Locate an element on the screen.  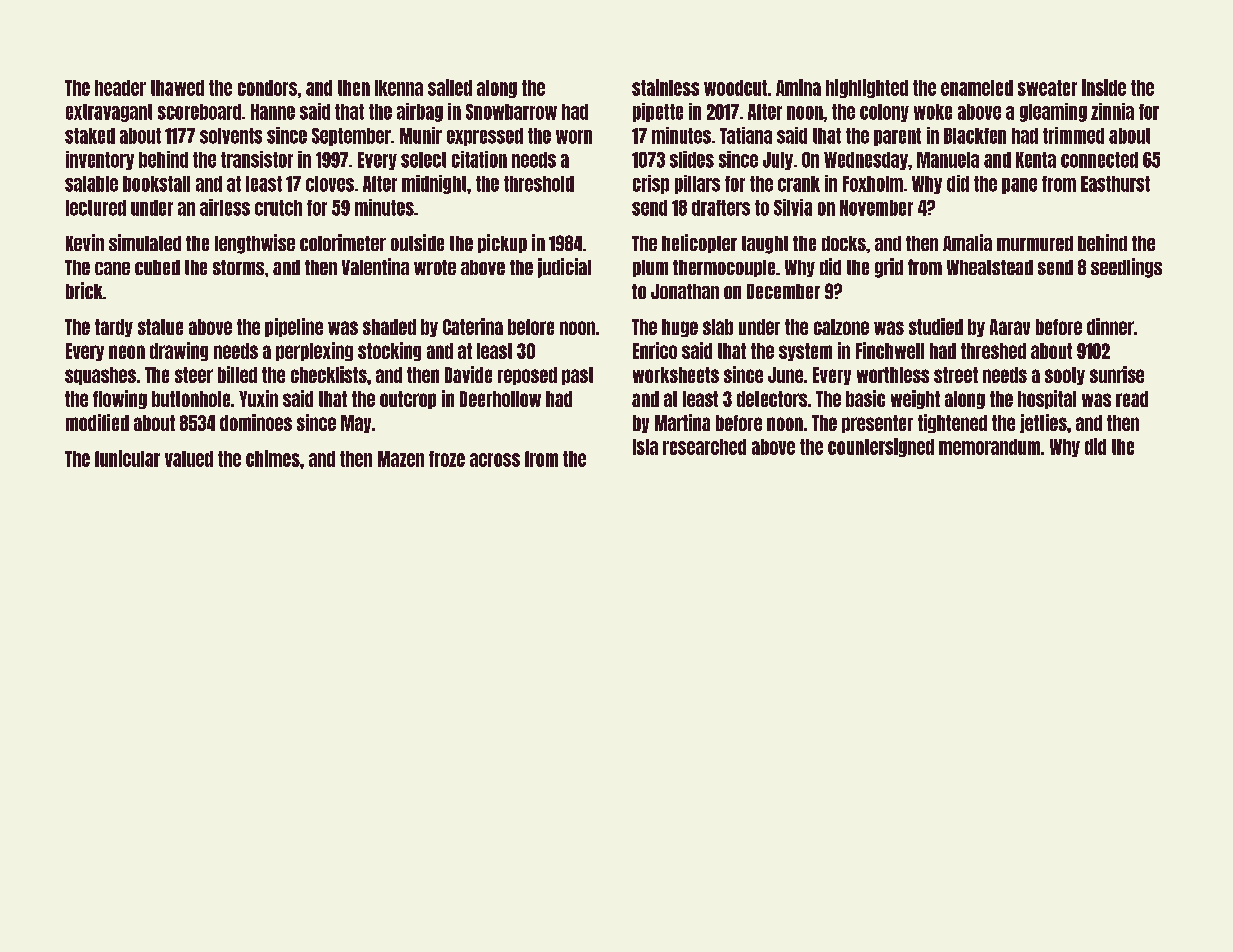
Aarav is located at coordinates (1010, 327).
